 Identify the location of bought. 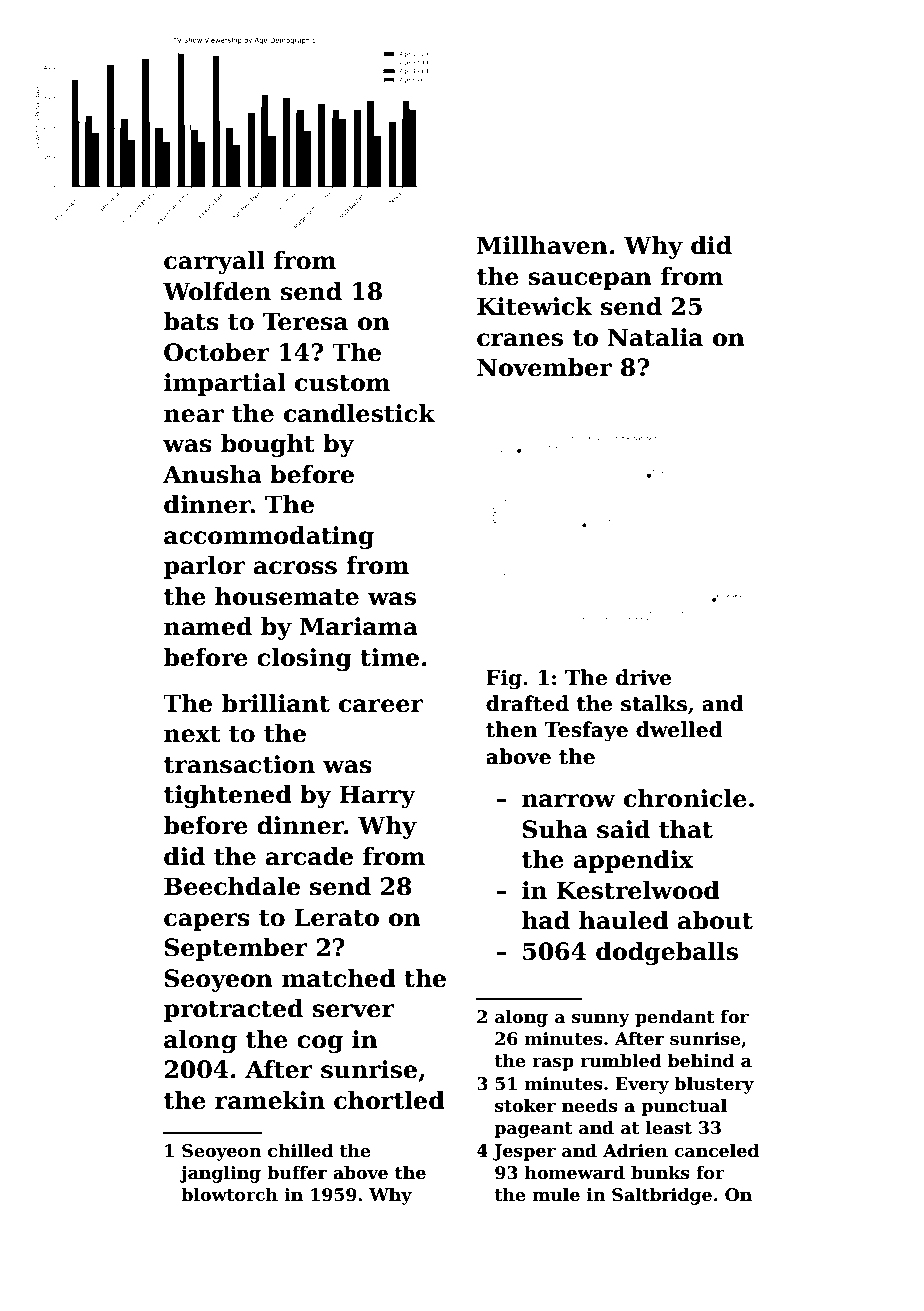
(268, 445).
